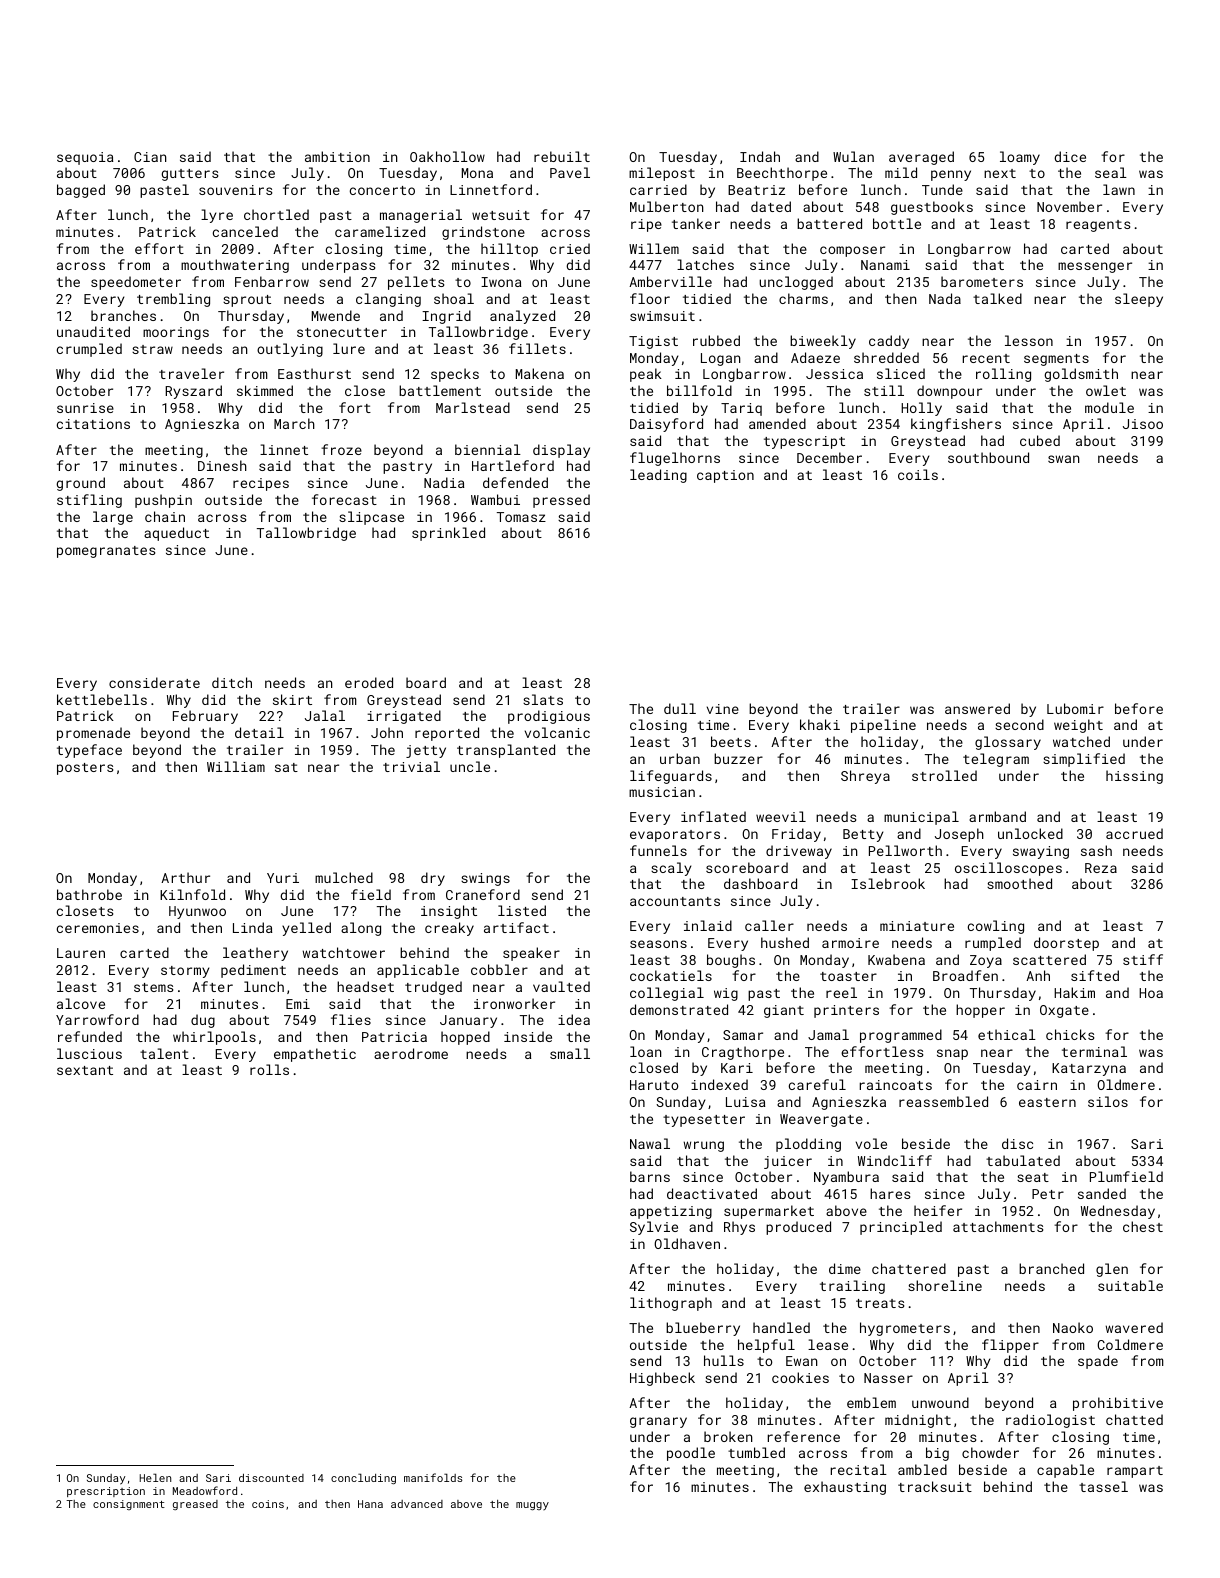  I want to click on coins, so click(268, 1504).
